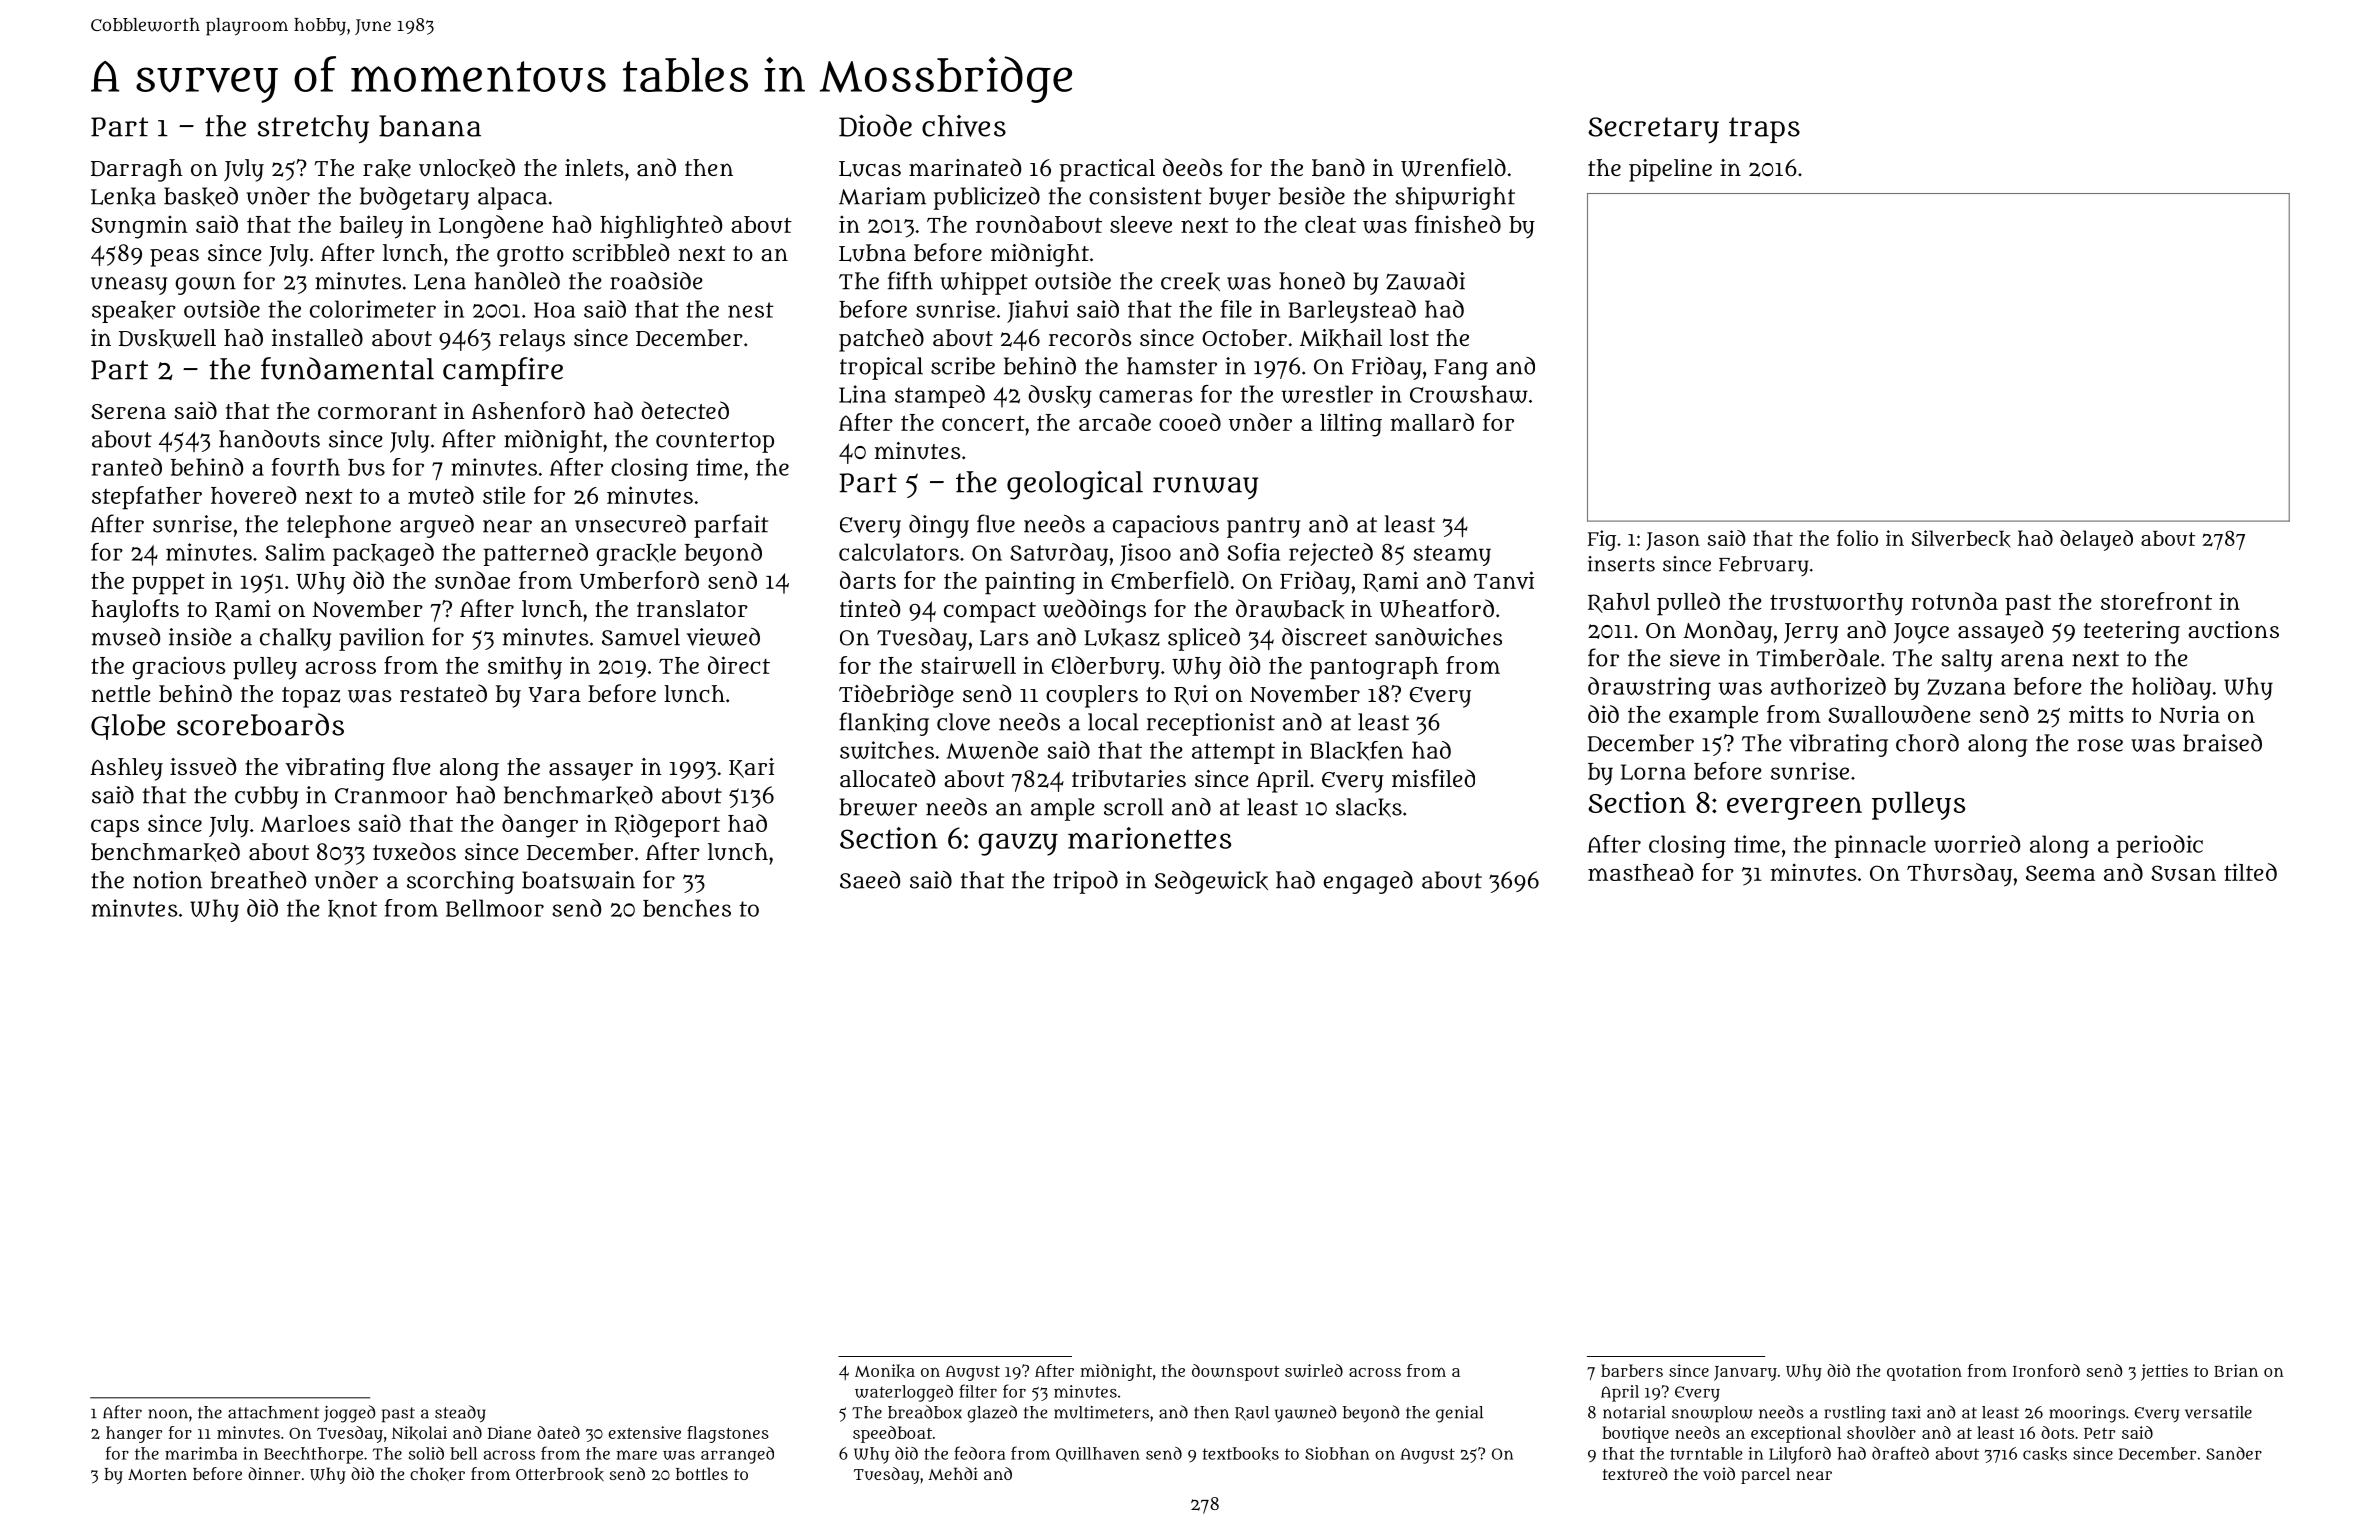  I want to click on nest, so click(751, 310).
